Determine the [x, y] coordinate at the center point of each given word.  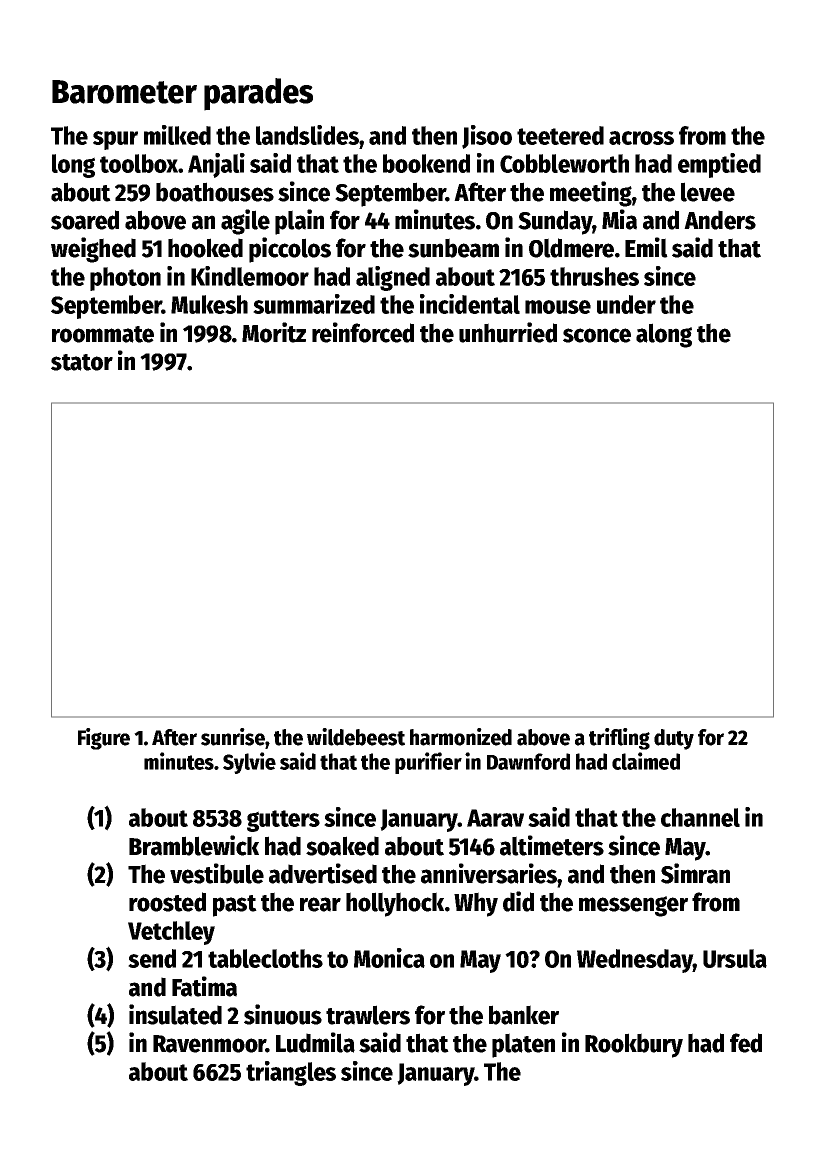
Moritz [274, 332]
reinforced [363, 332]
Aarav [495, 818]
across [641, 138]
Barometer [124, 92]
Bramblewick [194, 845]
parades [258, 94]
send [152, 958]
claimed [646, 761]
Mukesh [209, 304]
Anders [720, 220]
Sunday [555, 222]
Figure [104, 739]
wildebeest [356, 737]
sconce [597, 335]
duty [674, 739]
